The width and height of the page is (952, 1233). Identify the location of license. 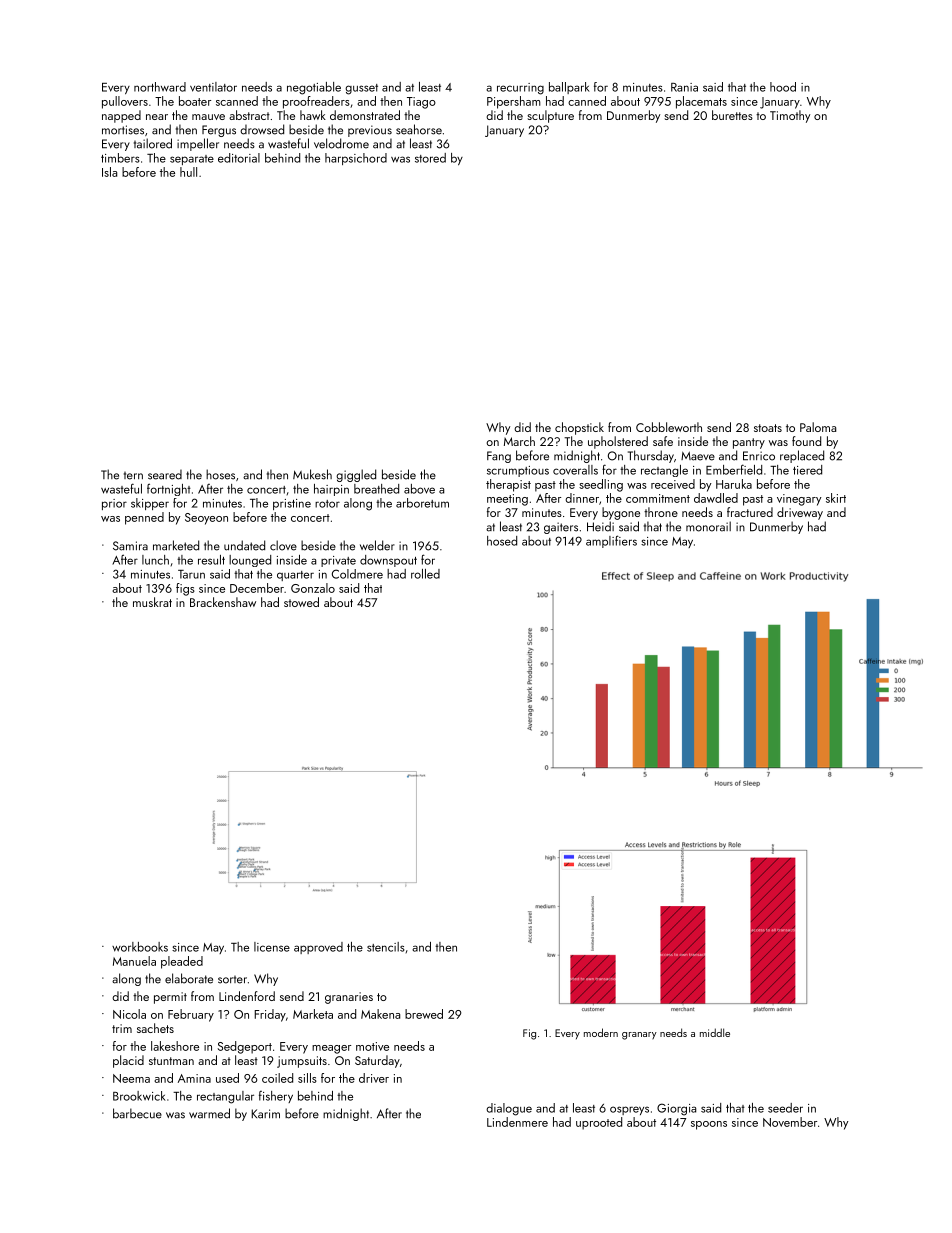
(272, 947).
